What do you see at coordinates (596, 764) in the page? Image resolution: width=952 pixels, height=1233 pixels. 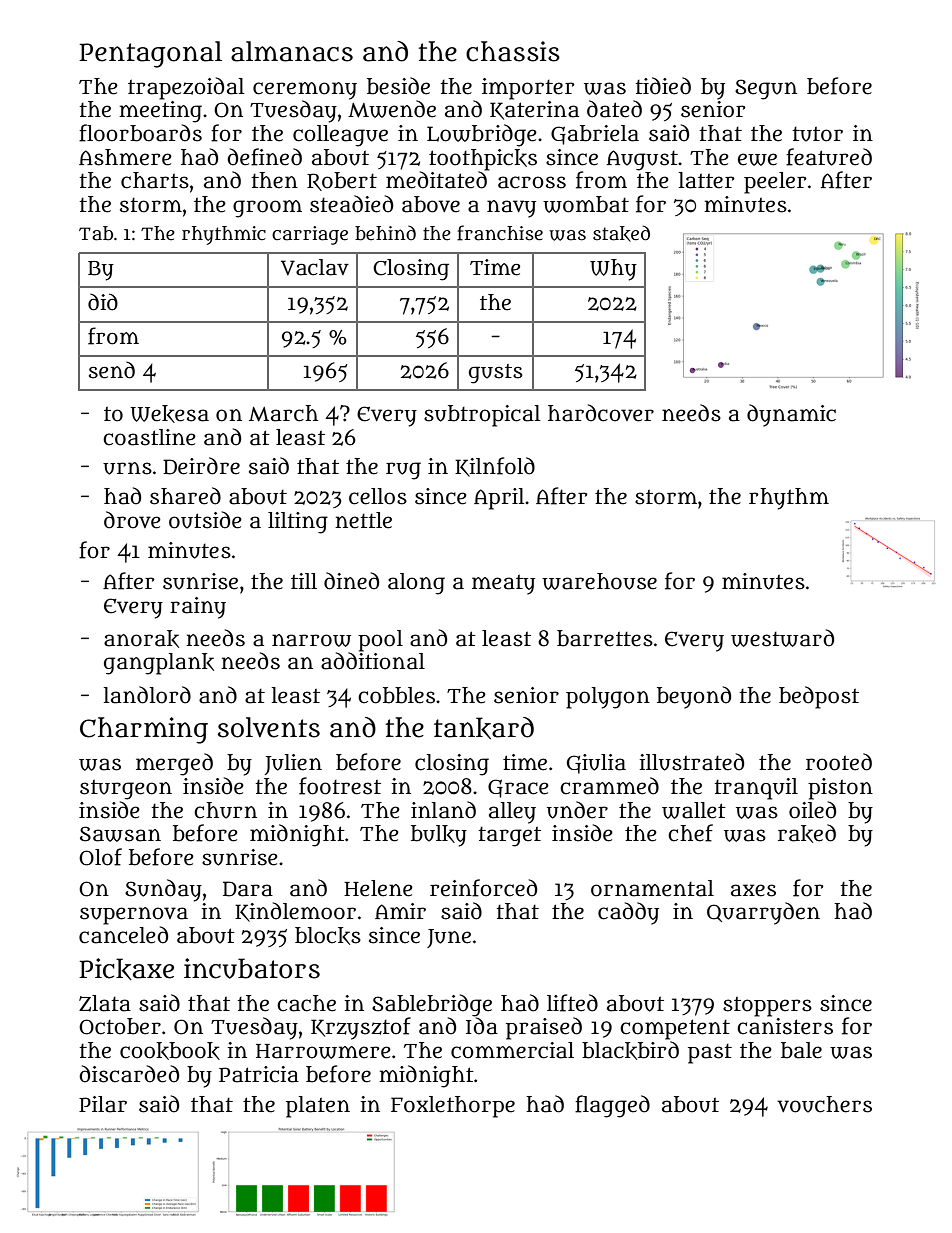 I see `Giulia` at bounding box center [596, 764].
